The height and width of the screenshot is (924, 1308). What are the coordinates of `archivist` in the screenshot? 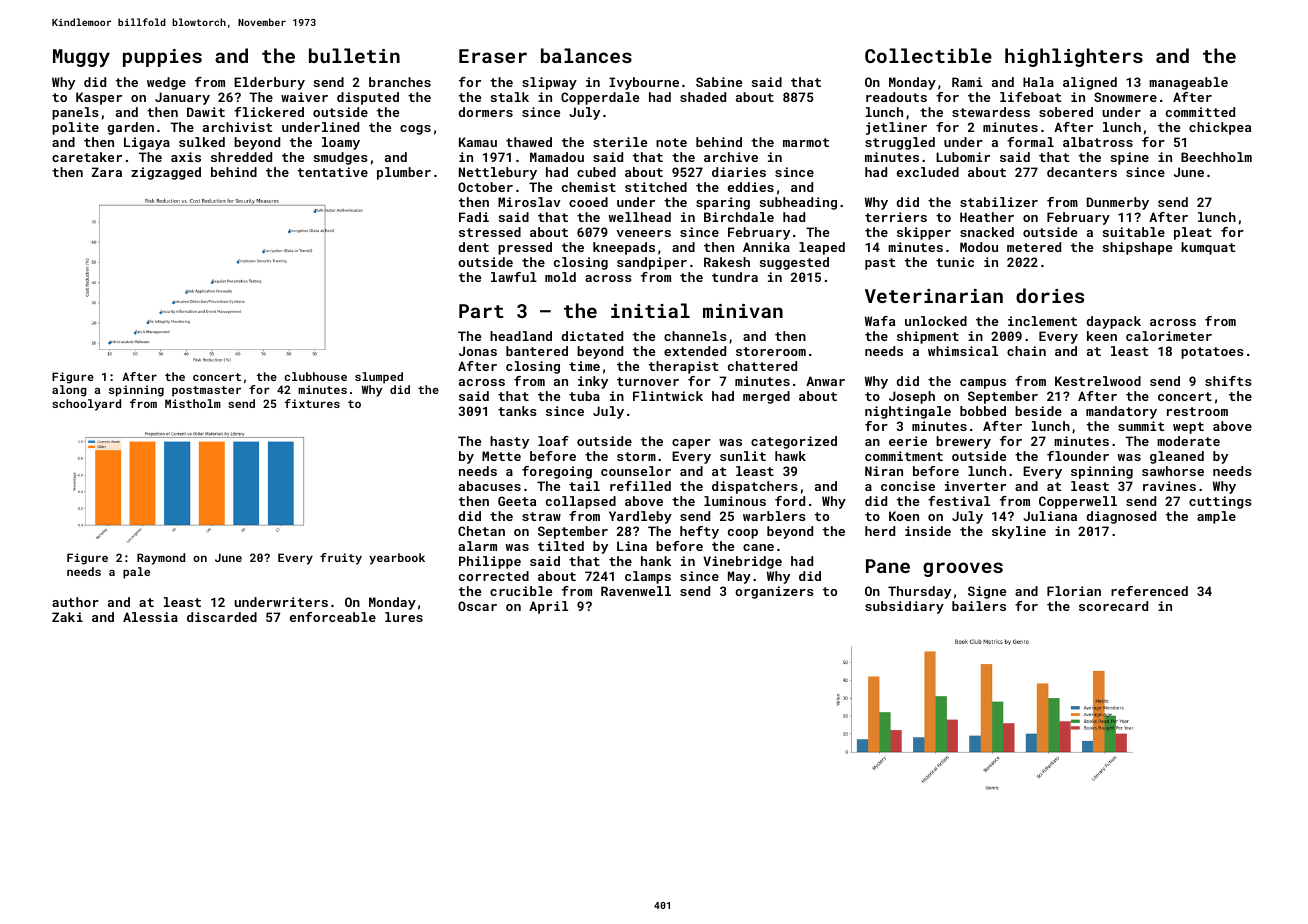 It's located at (237, 127).
